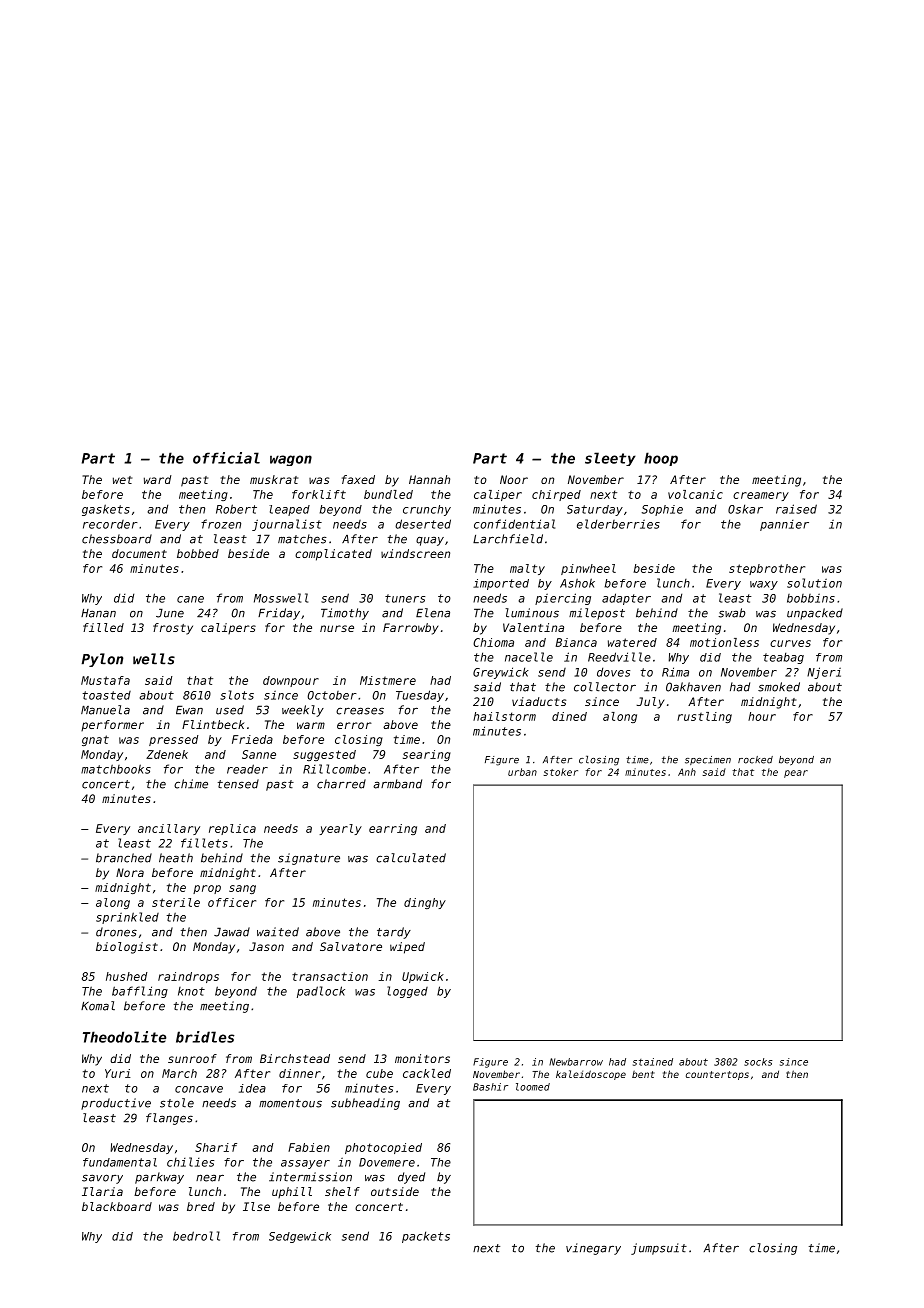  I want to click on bred, so click(201, 1206).
